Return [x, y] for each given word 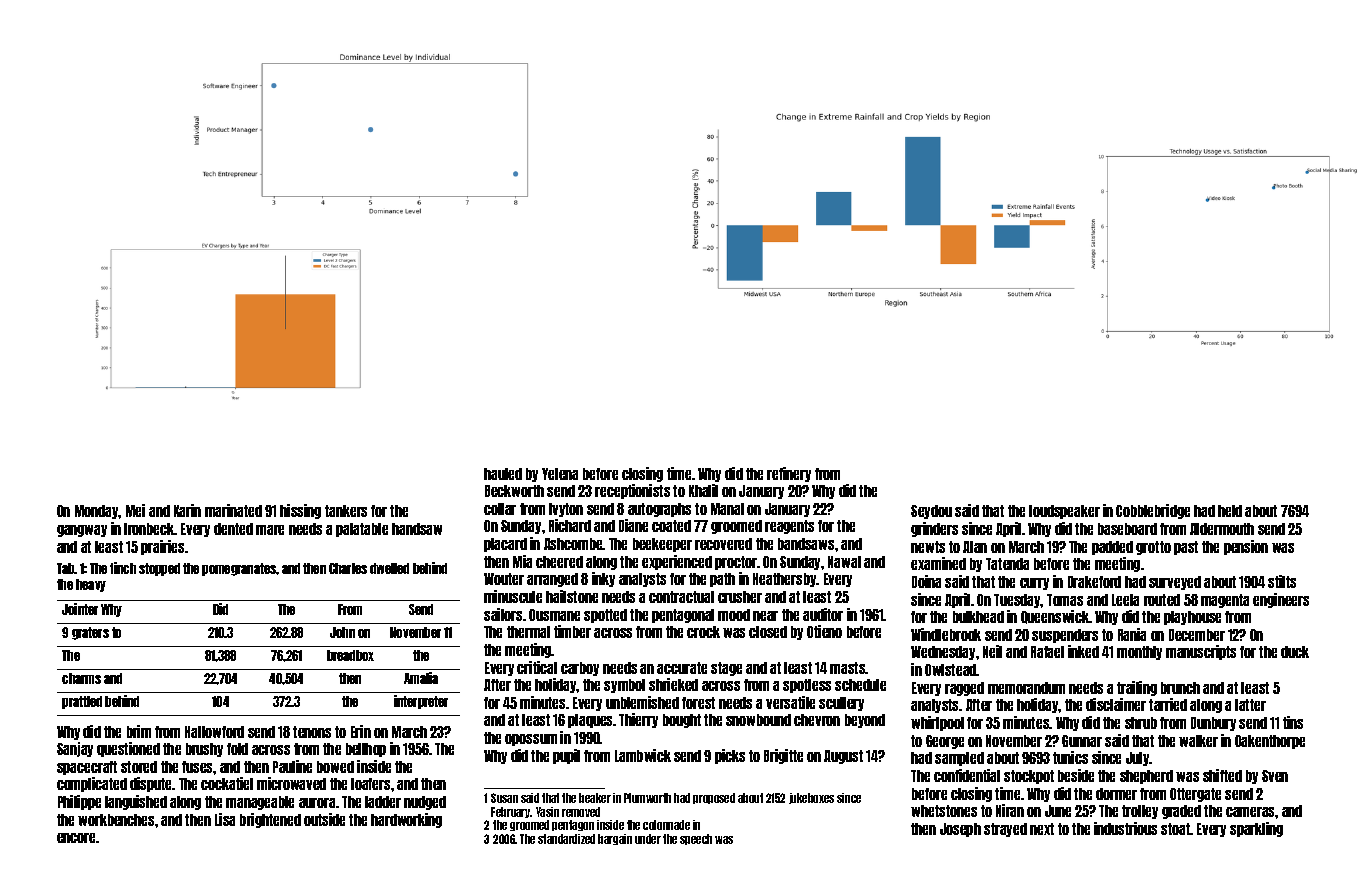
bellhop [366, 750]
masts [848, 668]
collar [500, 509]
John [342, 632]
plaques [591, 721]
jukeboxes [811, 798]
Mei [135, 510]
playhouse [1192, 618]
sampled [959, 759]
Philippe [79, 802]
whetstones [944, 811]
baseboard [1127, 529]
